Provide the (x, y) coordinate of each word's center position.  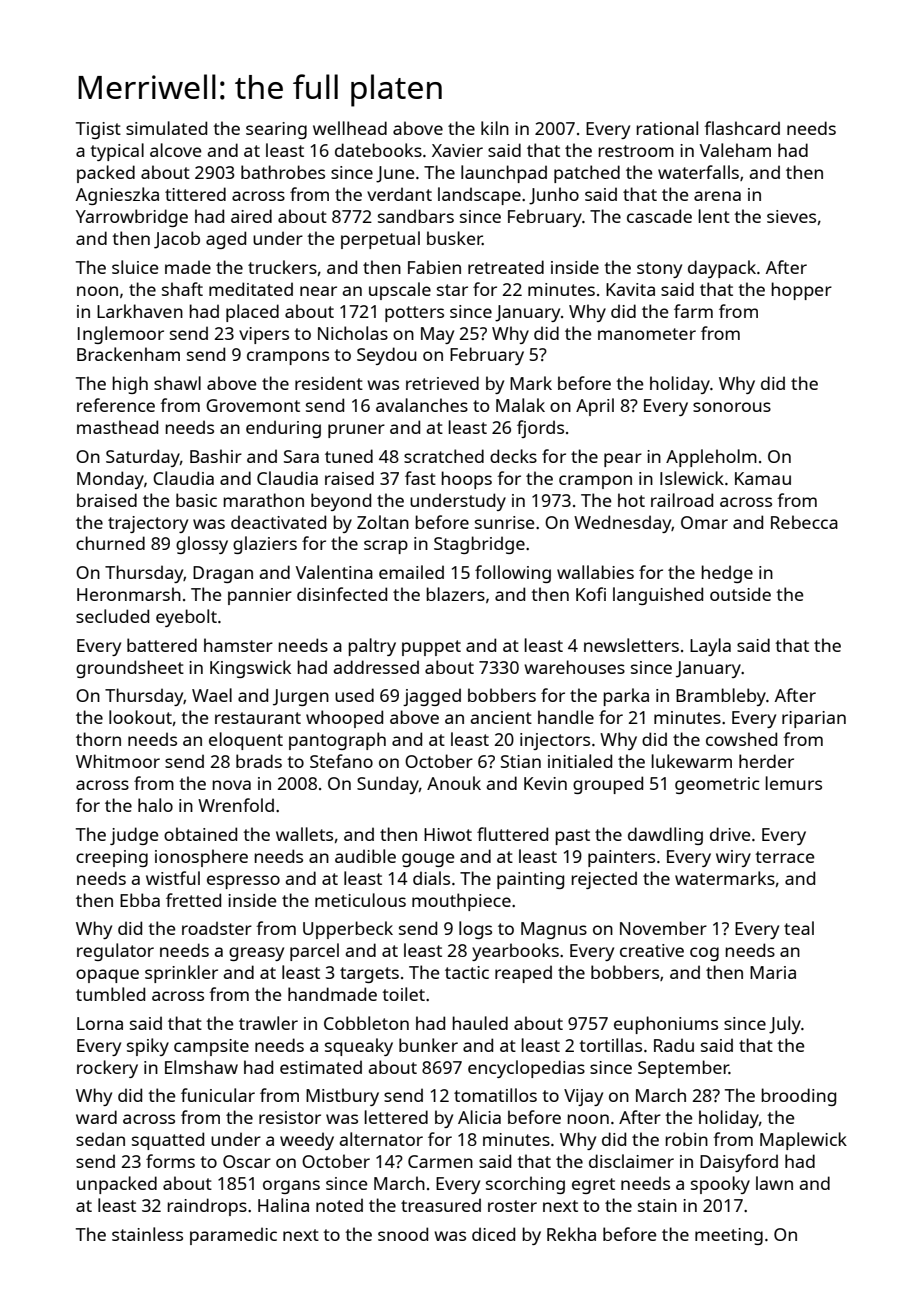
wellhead (350, 128)
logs (475, 930)
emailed (411, 572)
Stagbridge (479, 545)
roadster (217, 928)
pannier (260, 596)
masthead (117, 427)
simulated (166, 128)
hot (631, 500)
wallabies (595, 572)
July (785, 1025)
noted (339, 1205)
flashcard (742, 128)
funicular (218, 1095)
